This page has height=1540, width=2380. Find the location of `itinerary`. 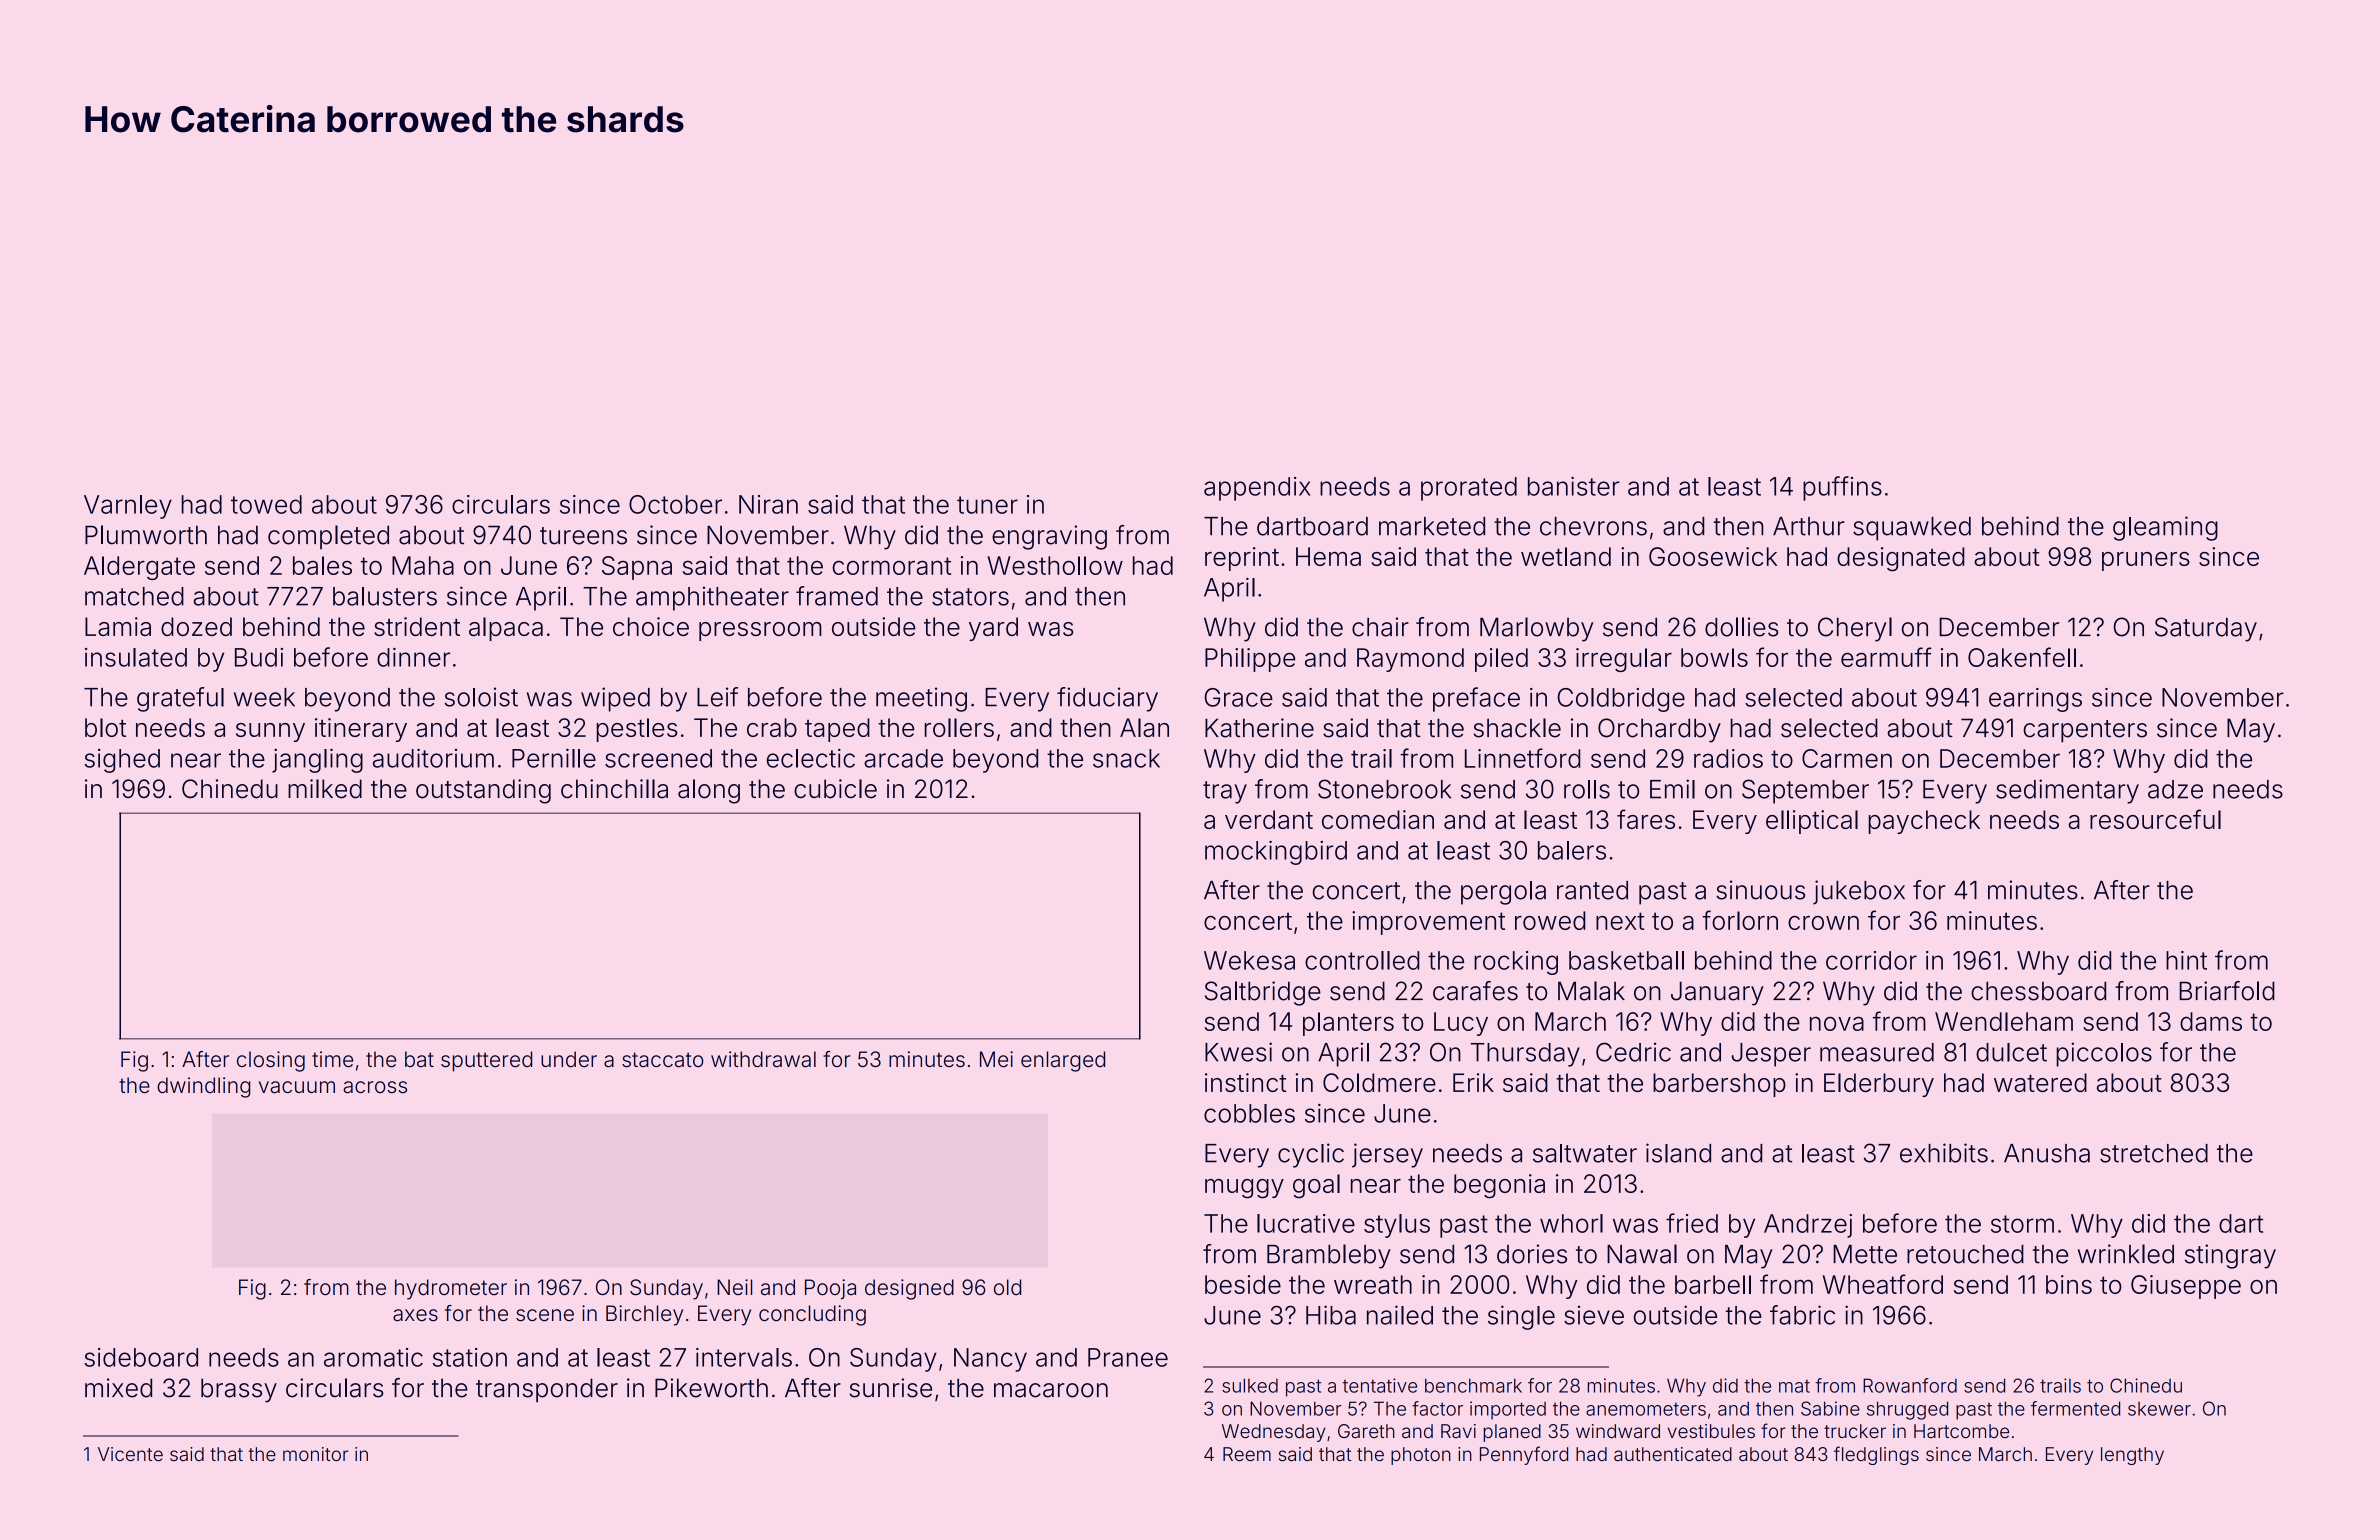

itinerary is located at coordinates (361, 730).
